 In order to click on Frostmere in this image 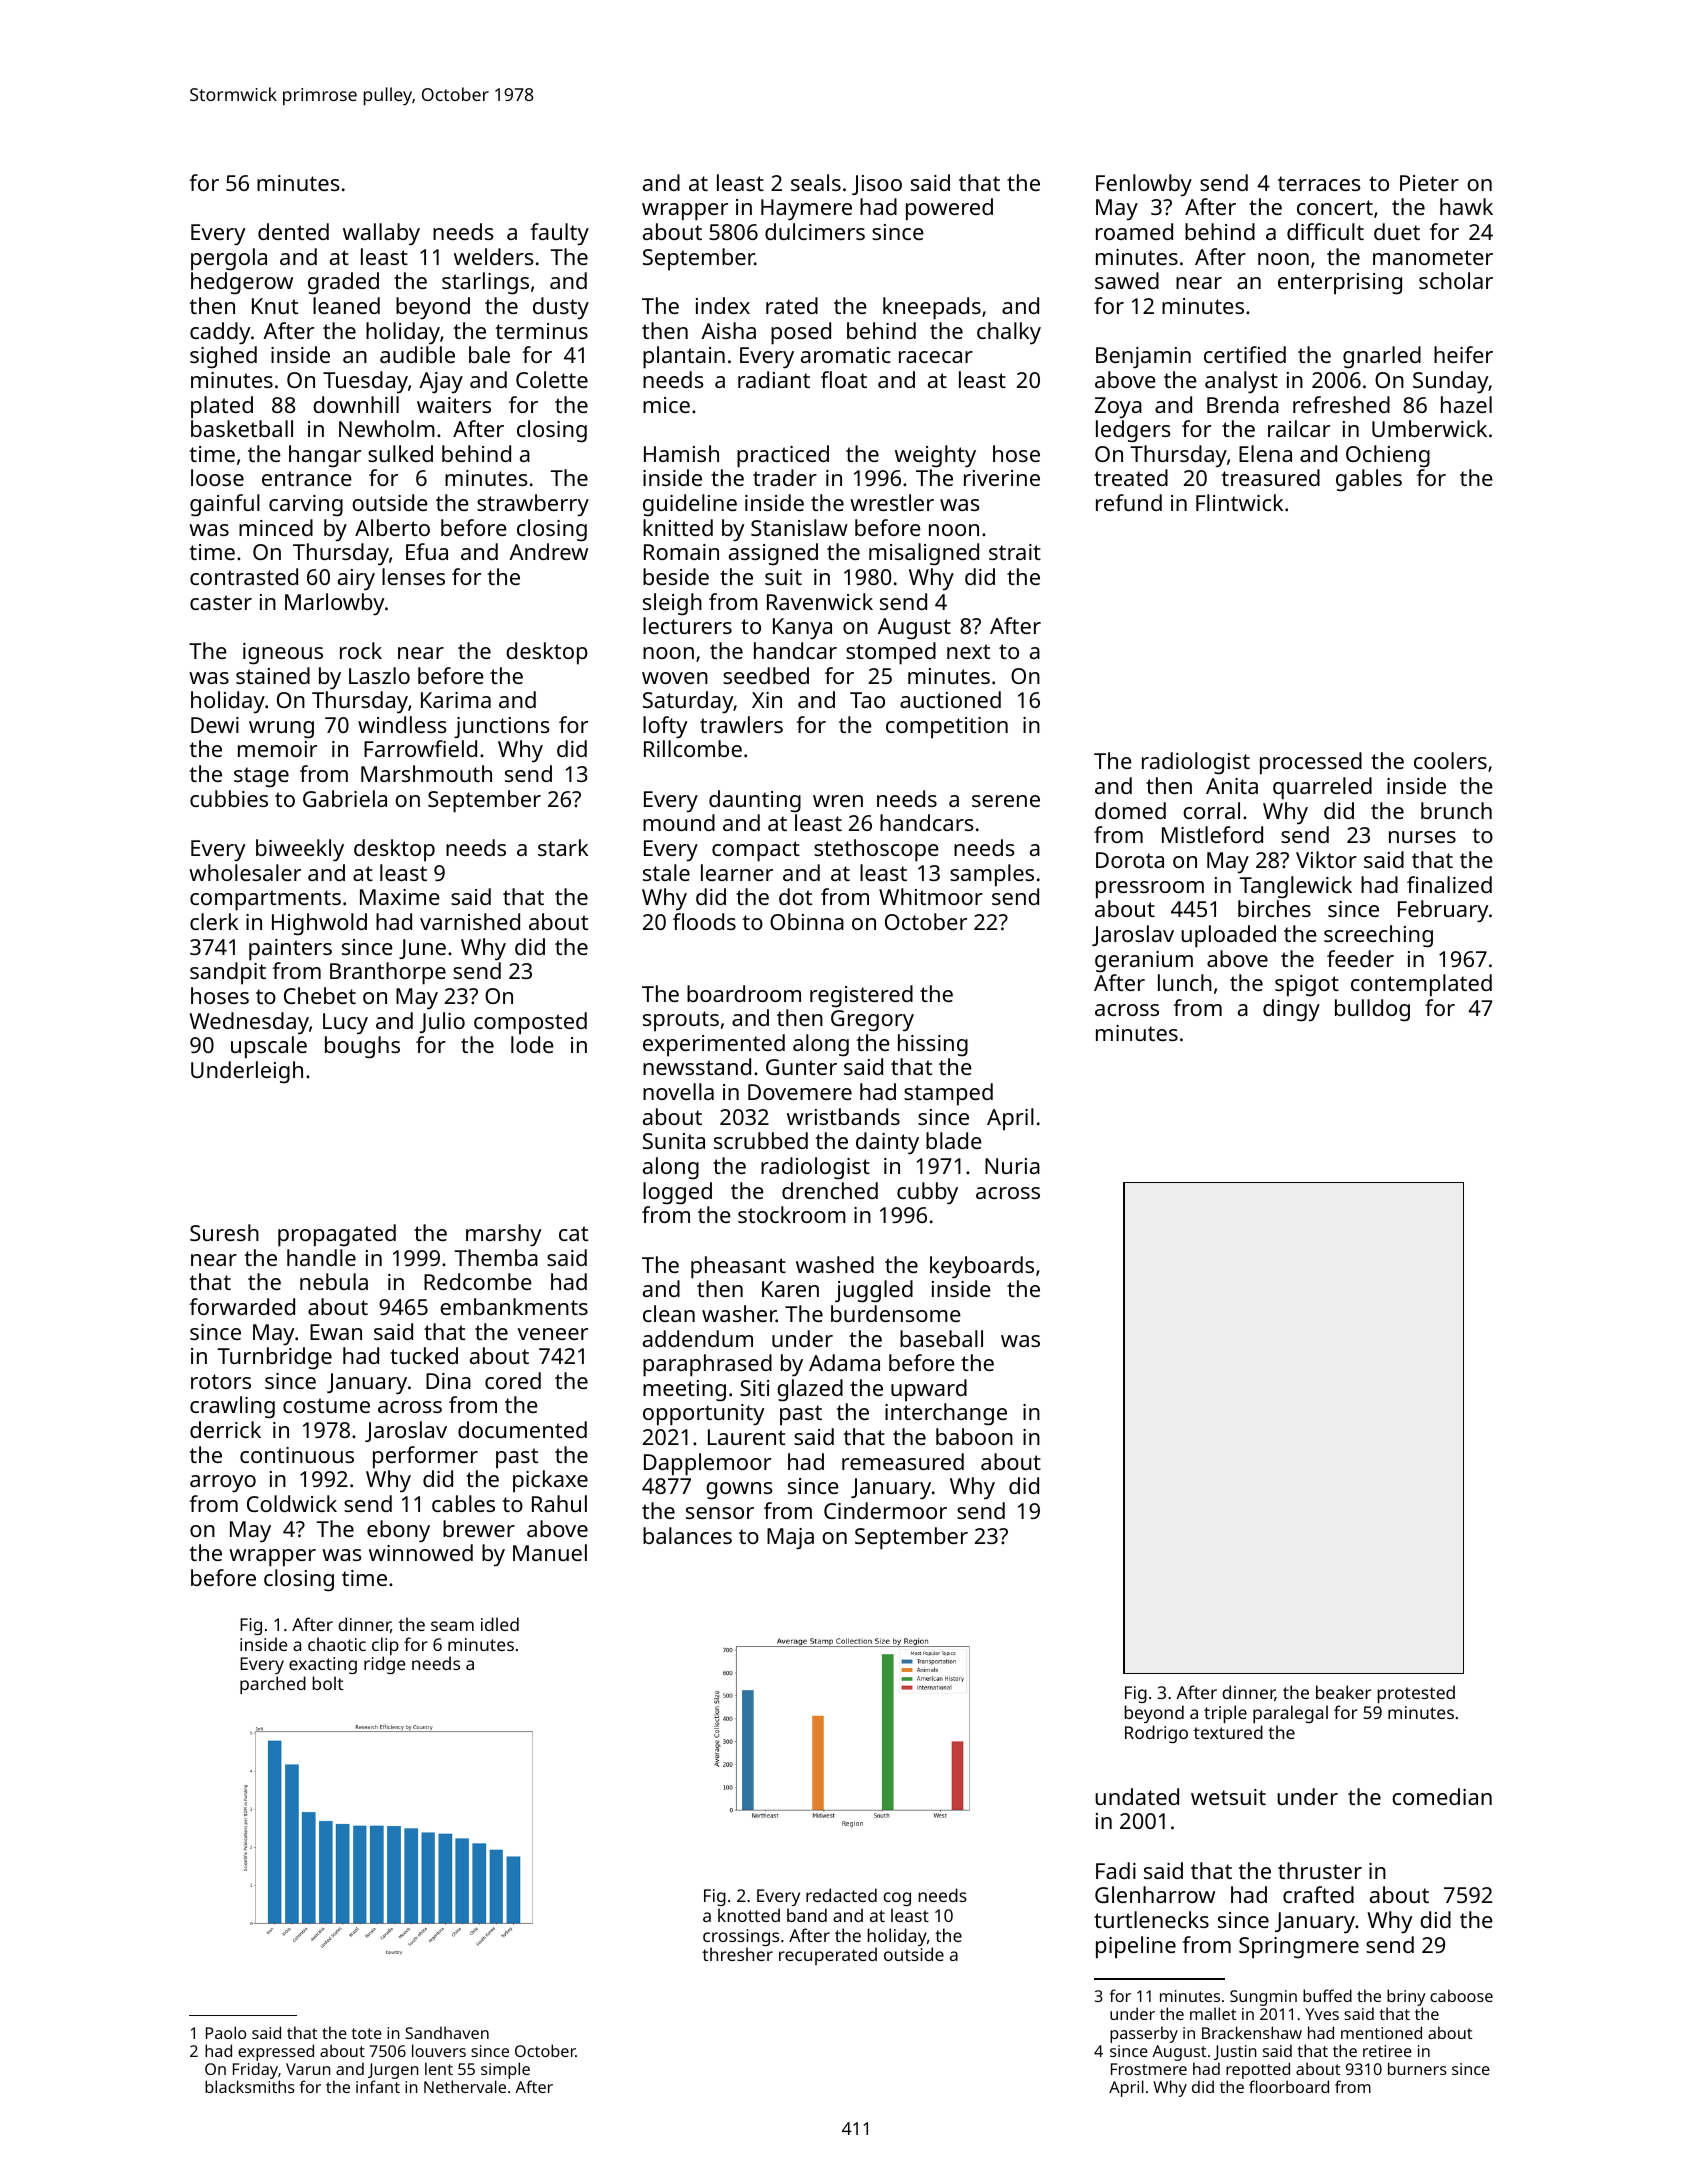, I will do `click(1149, 2069)`.
